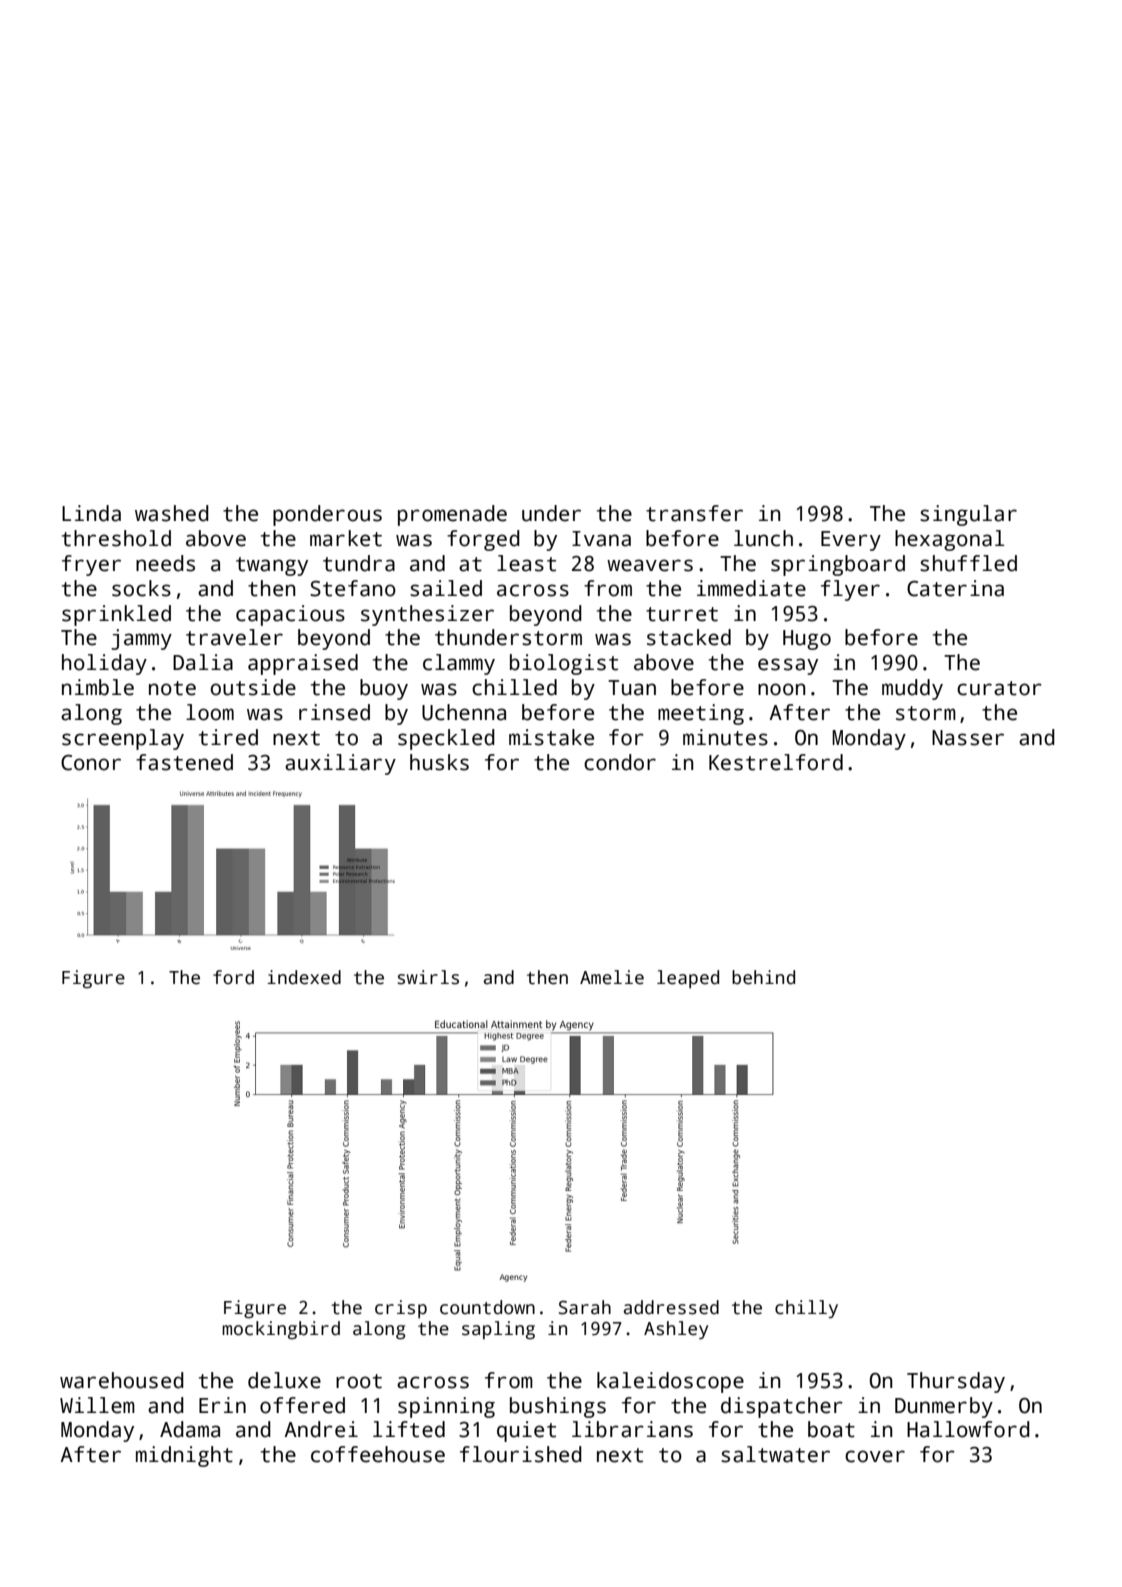 The image size is (1122, 1587). I want to click on indexed, so click(304, 977).
